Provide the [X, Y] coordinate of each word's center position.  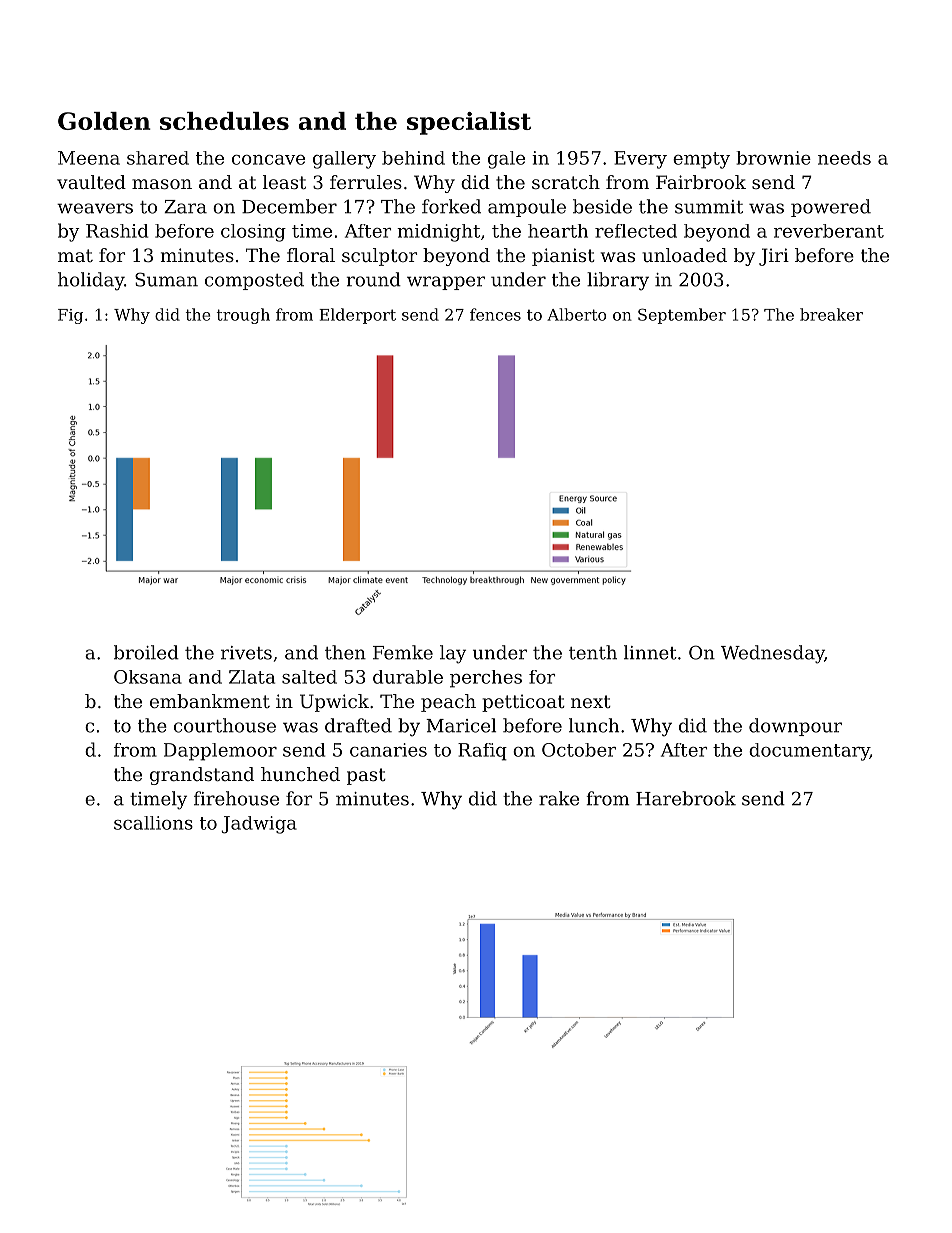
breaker [831, 314]
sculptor [379, 257]
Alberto [576, 314]
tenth [593, 652]
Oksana [148, 677]
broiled [146, 652]
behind [413, 158]
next [591, 701]
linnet [650, 652]
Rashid [117, 231]
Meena [89, 158]
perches [486, 679]
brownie [773, 158]
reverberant [829, 231]
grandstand [202, 776]
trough [243, 316]
